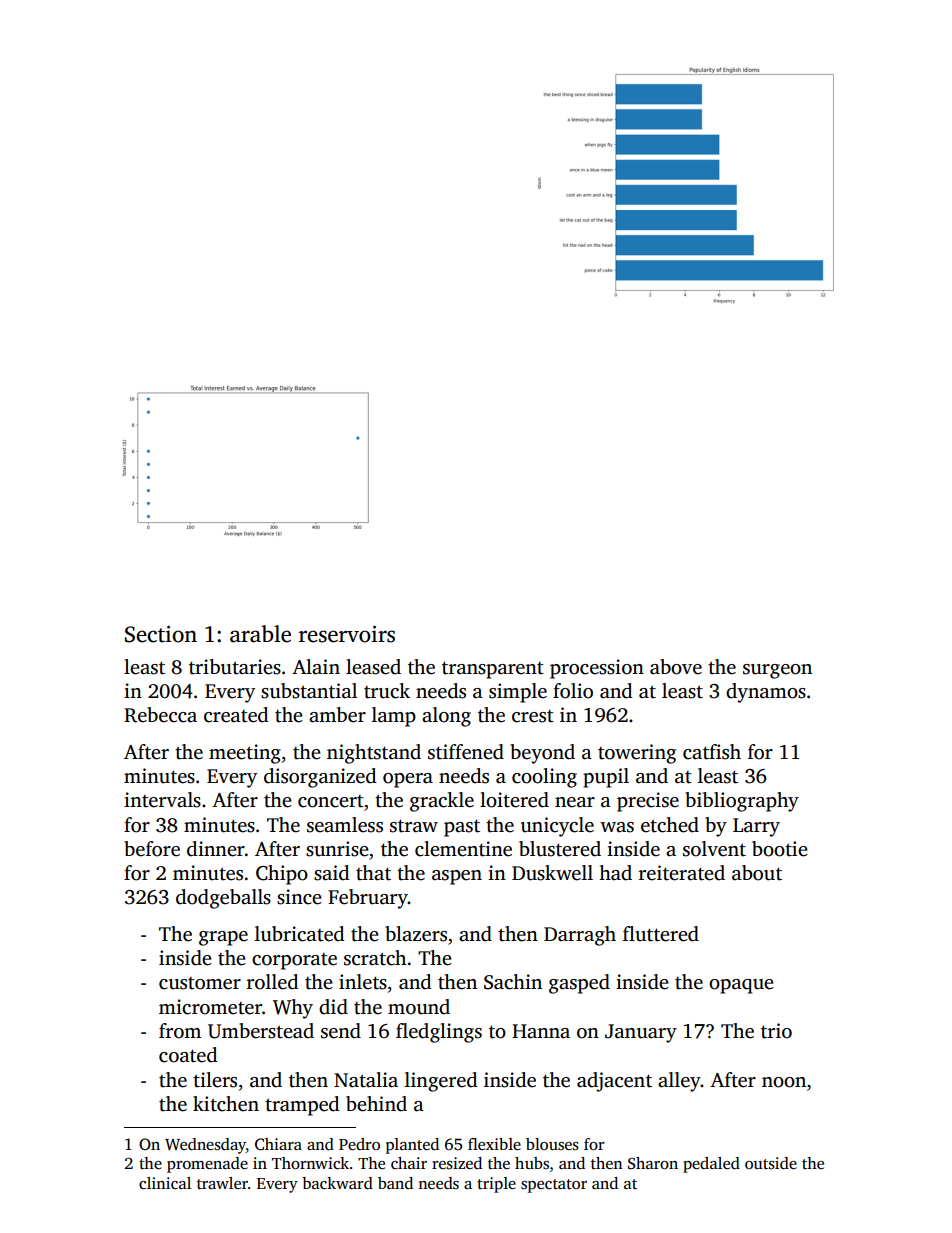 The width and height of the document is (952, 1233). I want to click on grape, so click(223, 938).
